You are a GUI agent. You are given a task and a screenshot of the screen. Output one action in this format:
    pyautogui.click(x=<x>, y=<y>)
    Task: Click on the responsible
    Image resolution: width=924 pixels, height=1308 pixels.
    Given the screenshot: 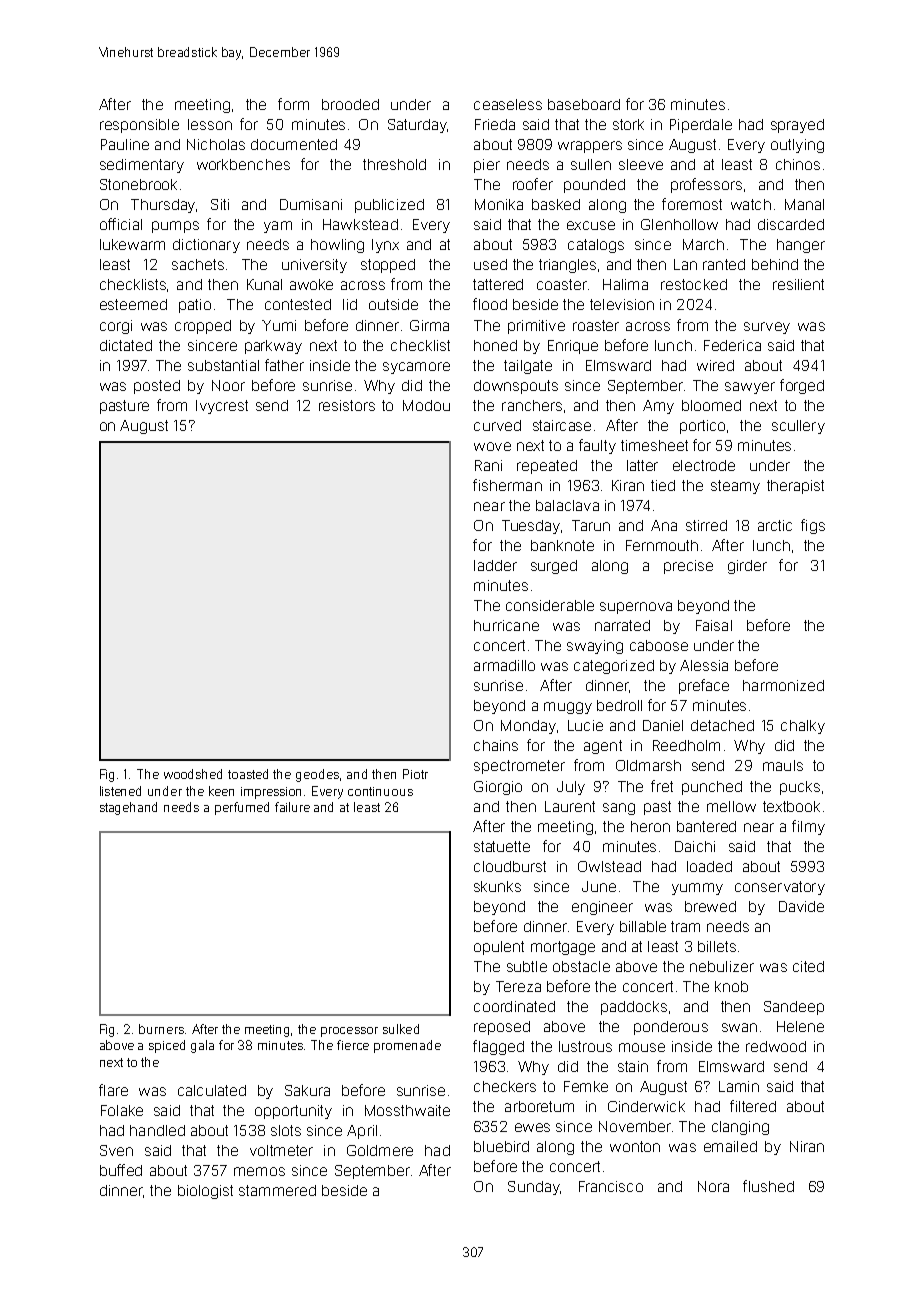 What is the action you would take?
    pyautogui.click(x=139, y=126)
